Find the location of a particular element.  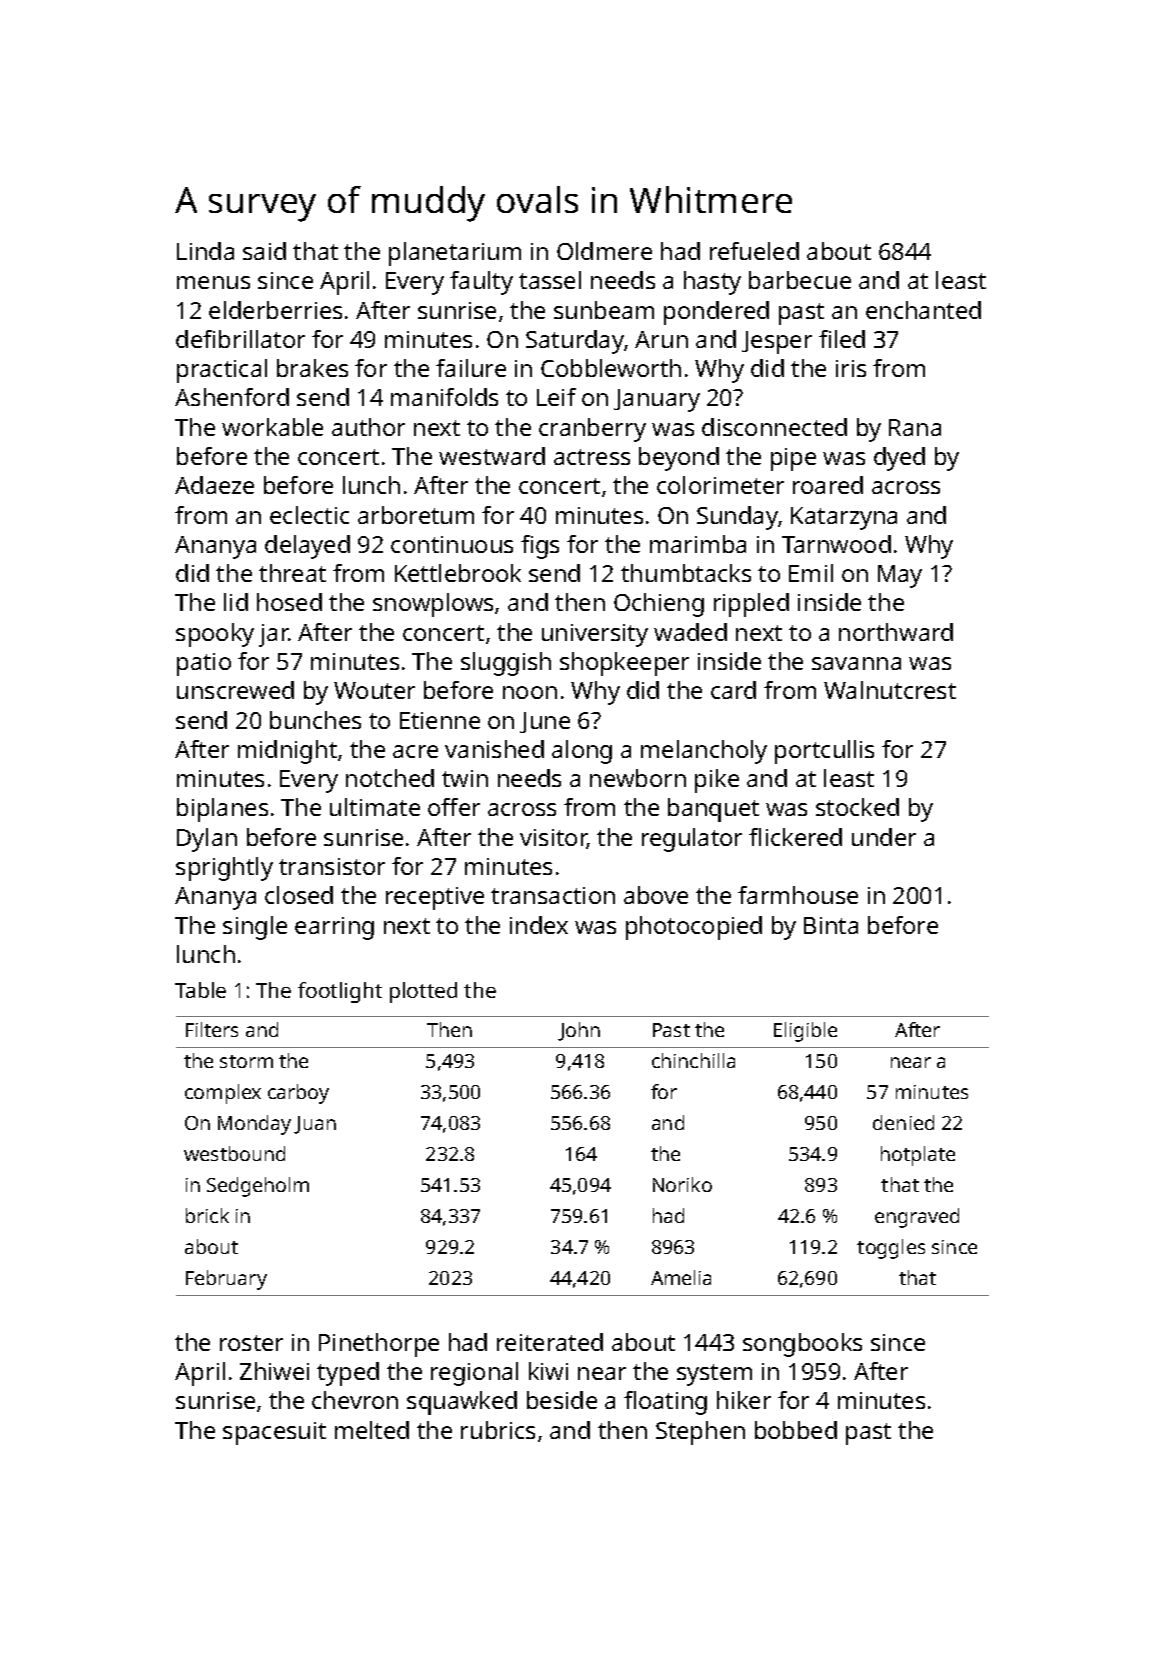

iris is located at coordinates (851, 368).
